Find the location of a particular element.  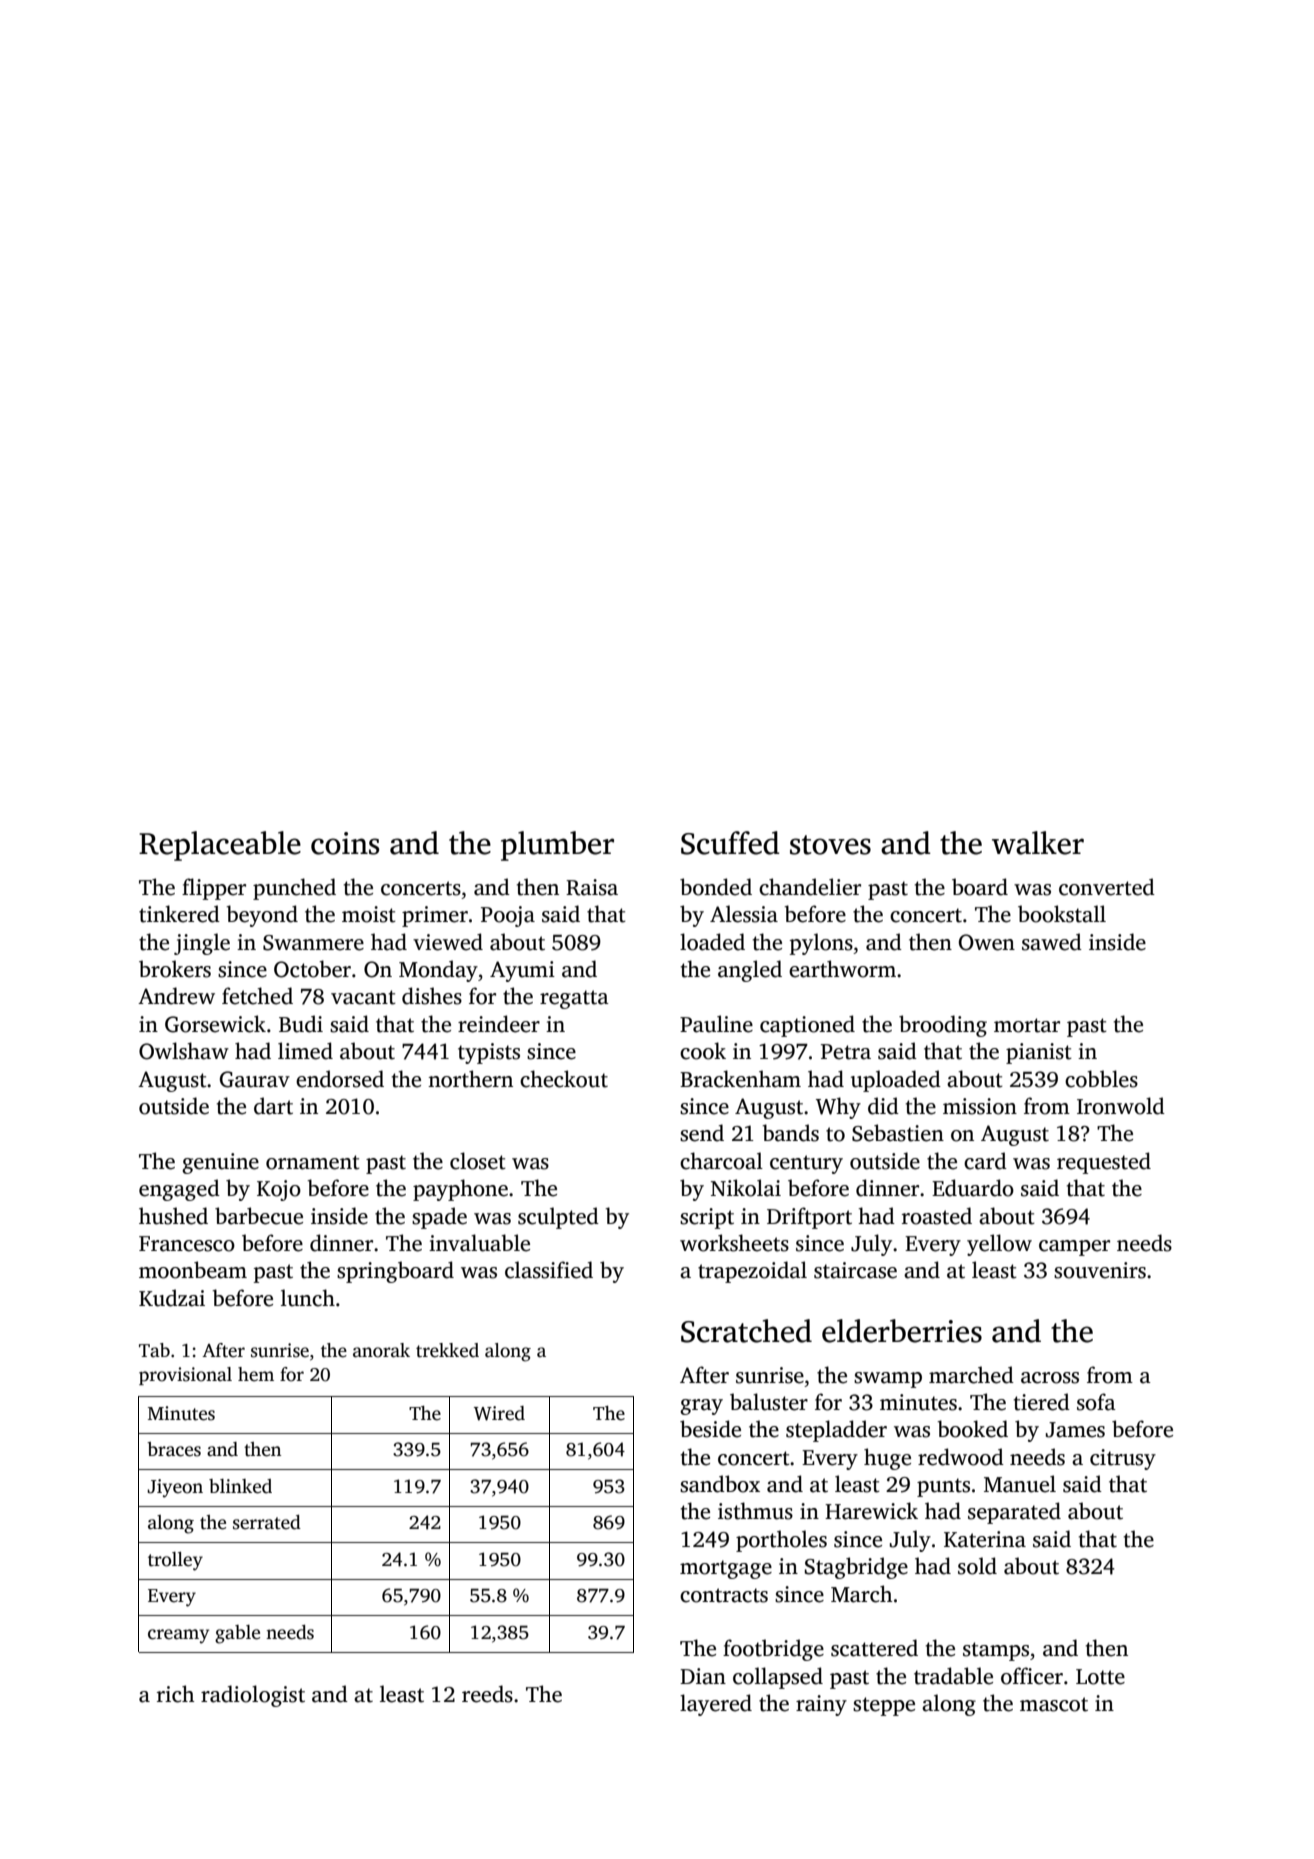

rich is located at coordinates (176, 1694).
